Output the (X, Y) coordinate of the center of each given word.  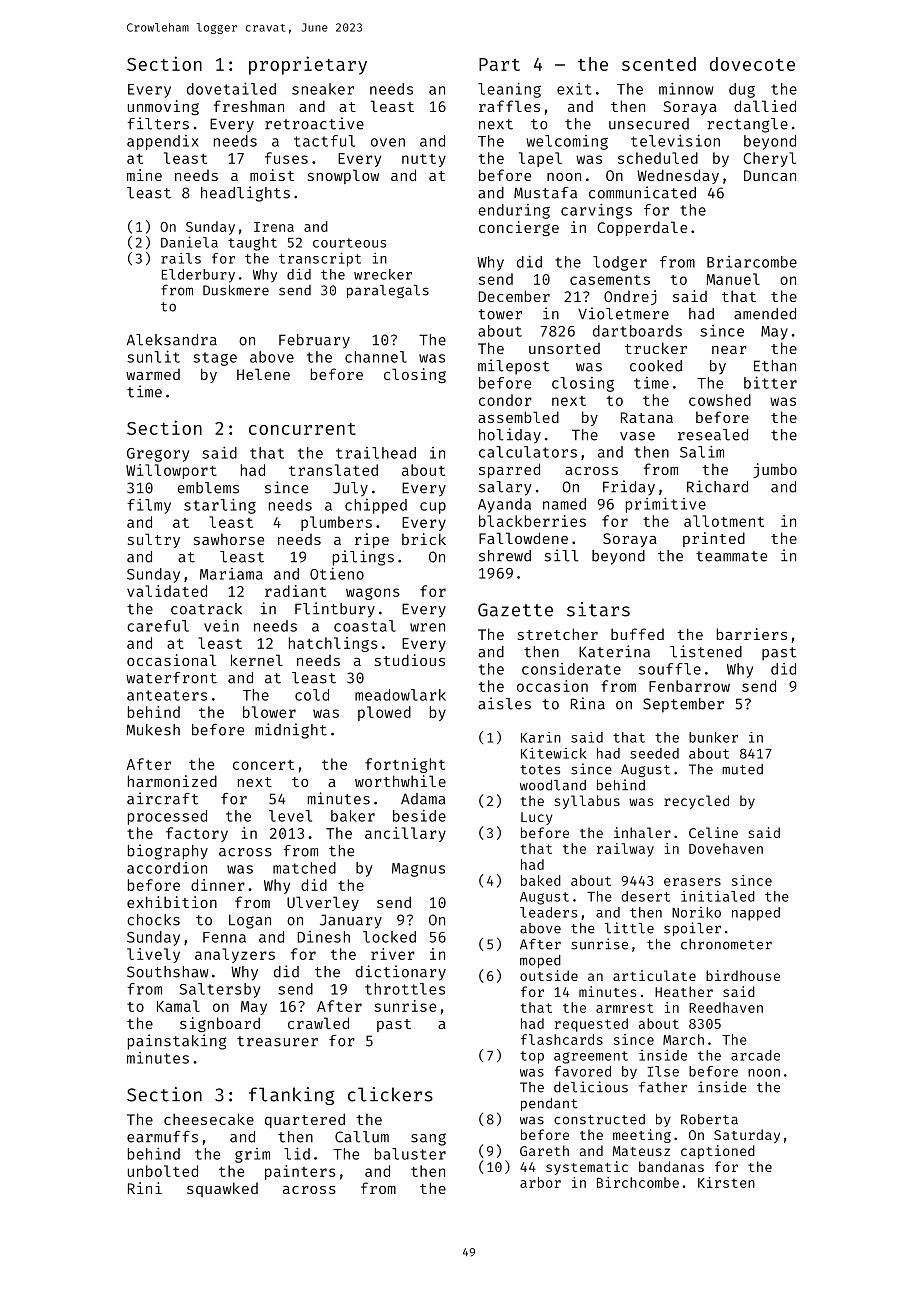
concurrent (302, 429)
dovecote (752, 64)
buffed (637, 634)
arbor (540, 1182)
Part (499, 64)
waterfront (171, 678)
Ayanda (504, 505)
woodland (553, 785)
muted (742, 769)
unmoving (163, 107)
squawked (222, 1189)
